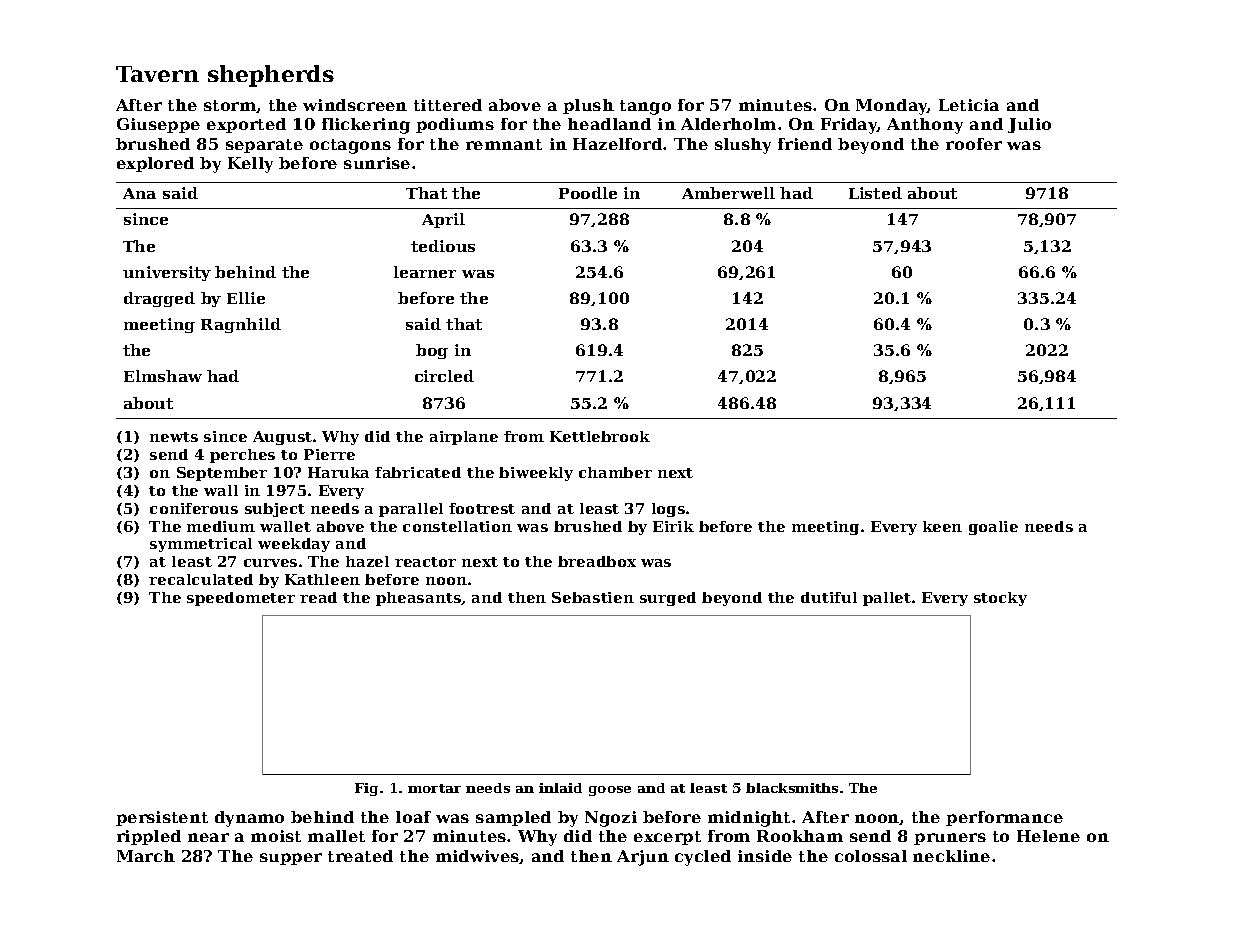 Image resolution: width=1233 pixels, height=952 pixels. What do you see at coordinates (792, 788) in the screenshot?
I see `blacksmiths` at bounding box center [792, 788].
